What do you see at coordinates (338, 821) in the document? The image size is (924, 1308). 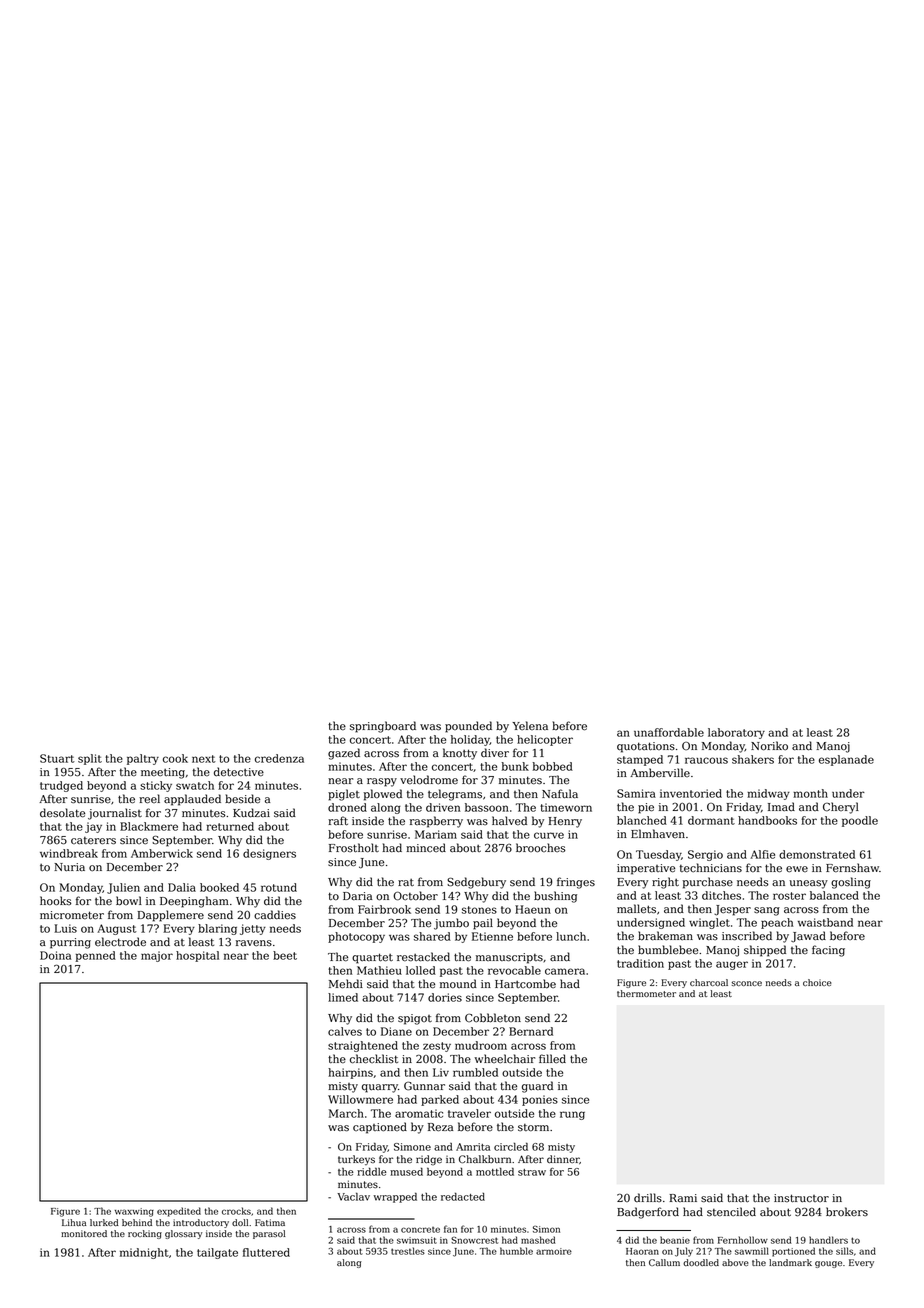 I see `raft` at bounding box center [338, 821].
